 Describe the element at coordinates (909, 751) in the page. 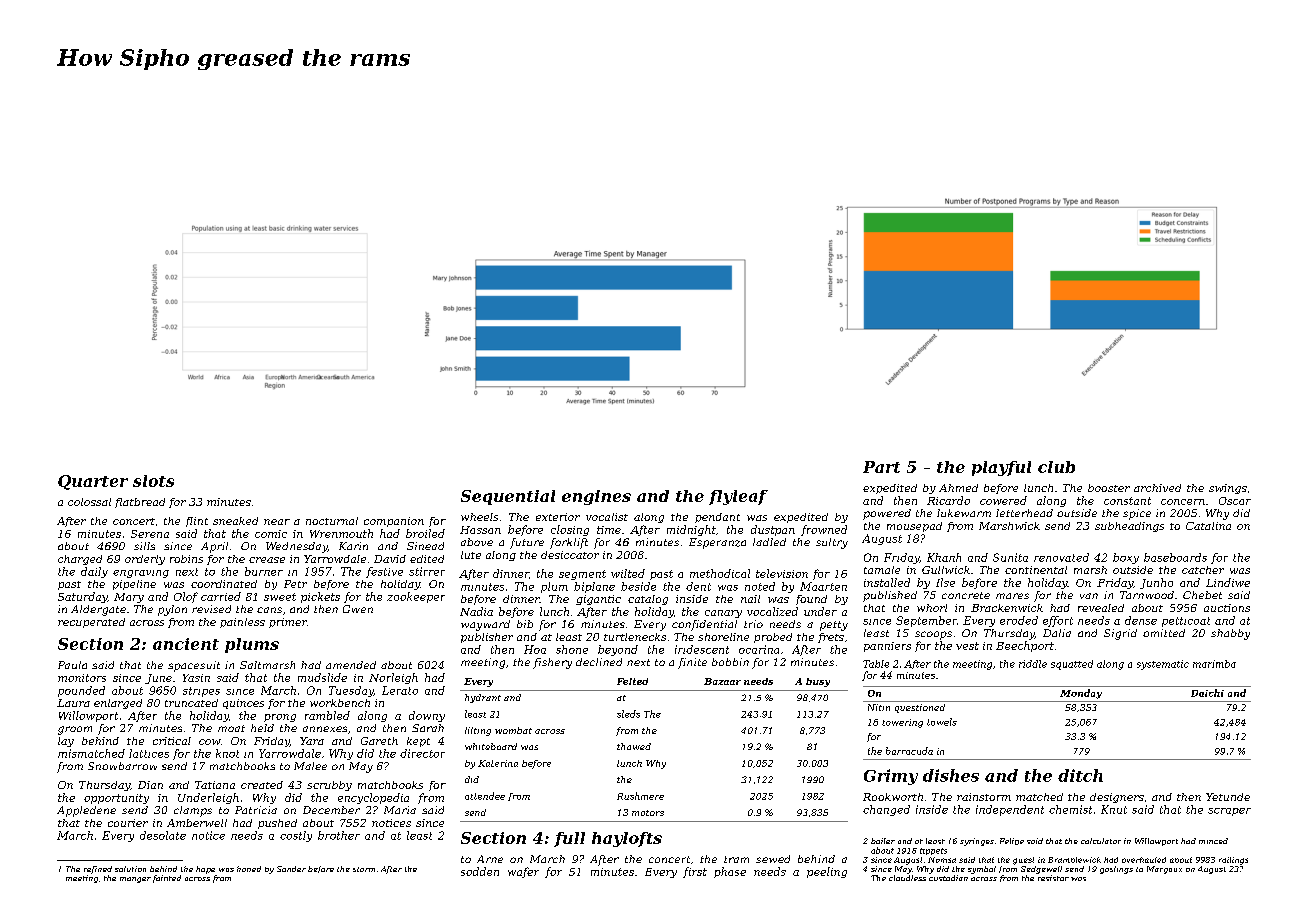

I see `barracuda` at that location.
